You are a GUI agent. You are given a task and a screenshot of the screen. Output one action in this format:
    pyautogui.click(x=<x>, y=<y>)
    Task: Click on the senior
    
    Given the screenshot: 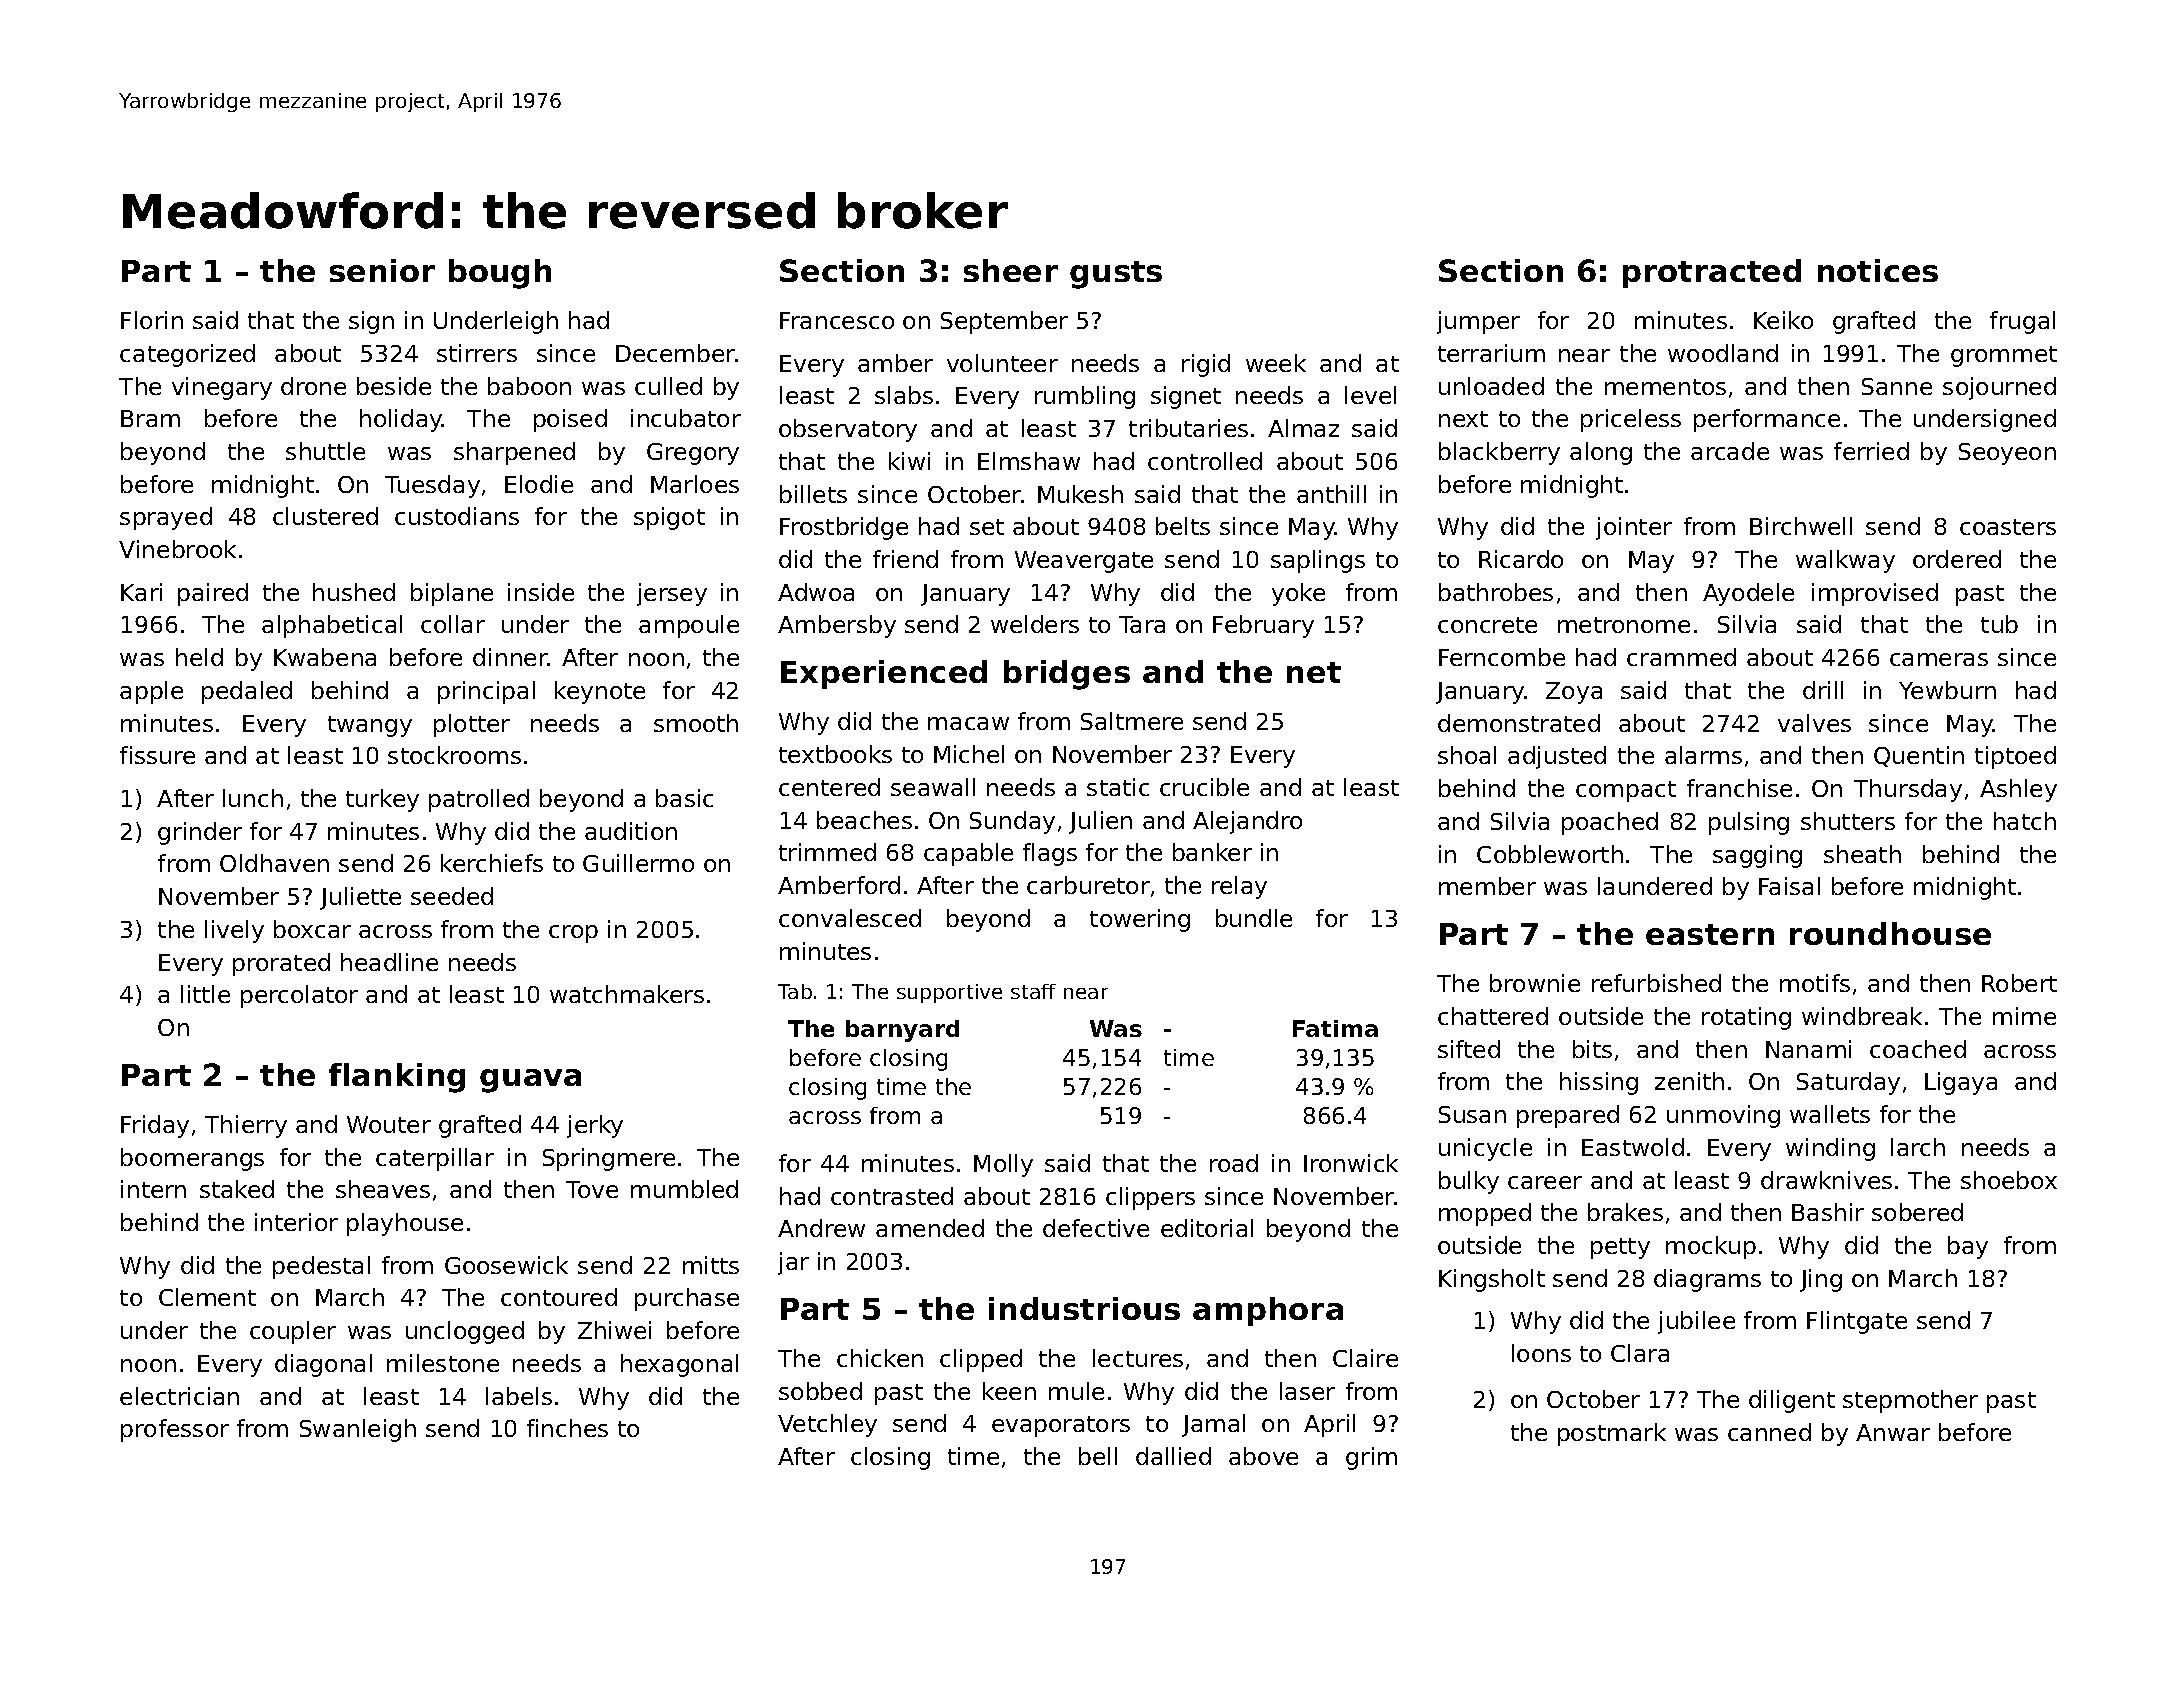 What is the action you would take?
    pyautogui.click(x=382, y=270)
